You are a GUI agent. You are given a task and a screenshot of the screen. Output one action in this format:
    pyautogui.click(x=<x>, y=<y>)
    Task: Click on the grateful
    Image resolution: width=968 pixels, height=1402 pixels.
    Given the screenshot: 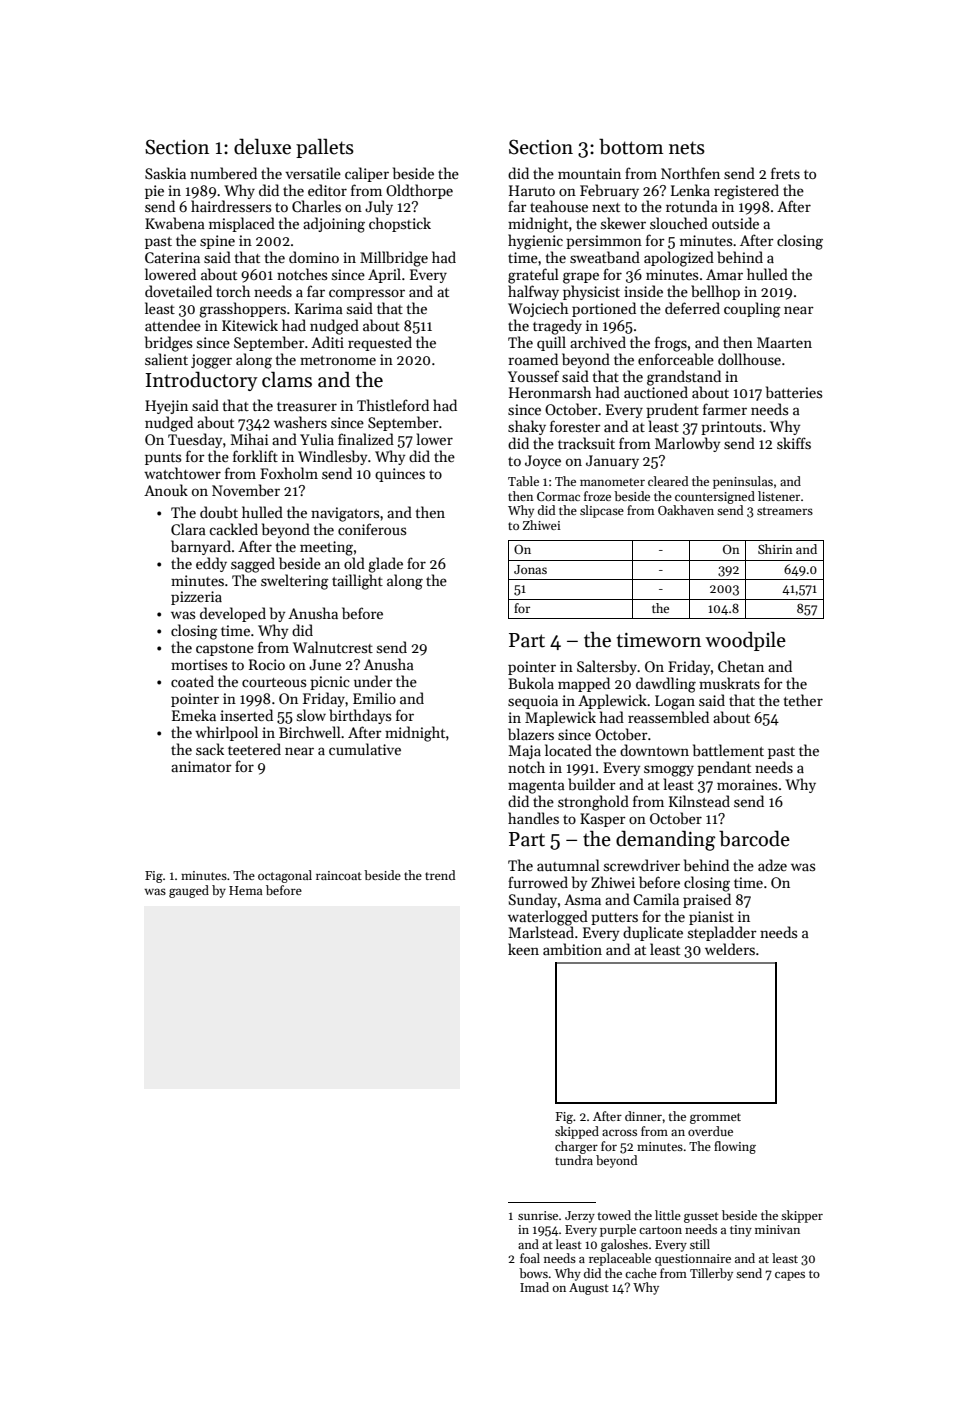 What is the action you would take?
    pyautogui.click(x=533, y=276)
